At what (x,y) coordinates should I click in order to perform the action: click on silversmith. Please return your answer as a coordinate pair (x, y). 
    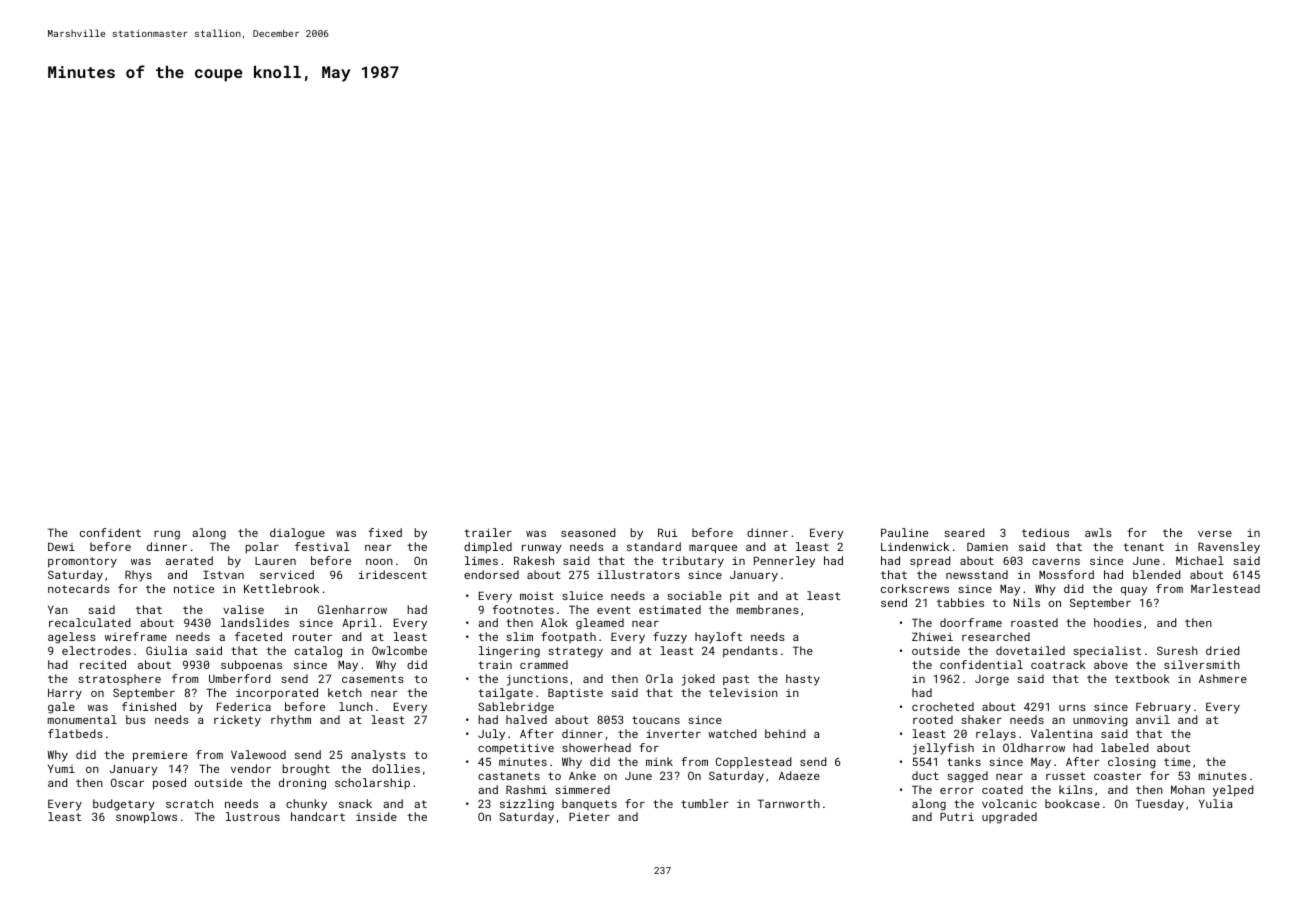
    Looking at the image, I should click on (1202, 664).
